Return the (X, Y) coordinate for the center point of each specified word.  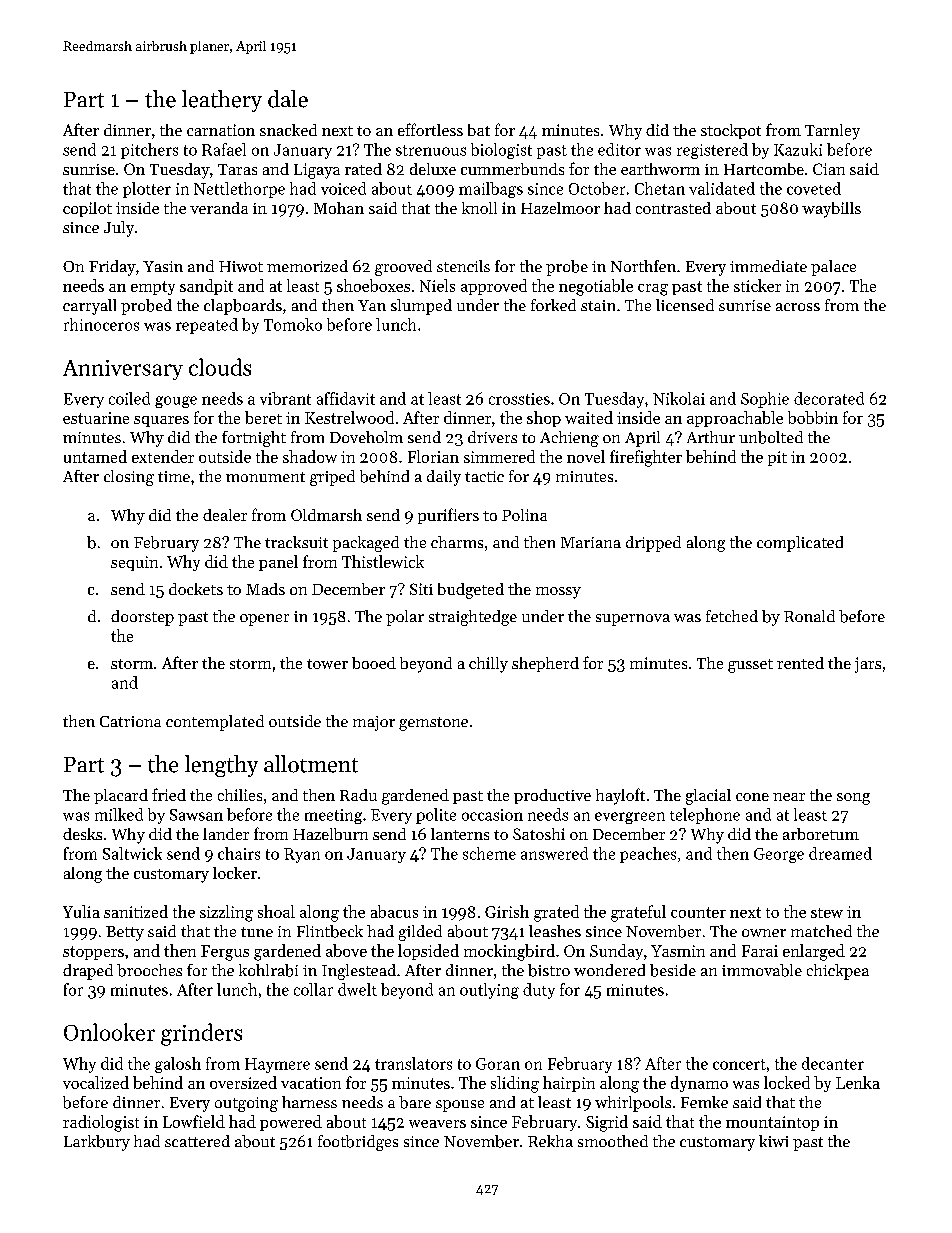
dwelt (357, 989)
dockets (196, 589)
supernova (633, 620)
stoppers (93, 953)
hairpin (569, 1084)
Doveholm (366, 437)
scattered (197, 1141)
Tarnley (832, 132)
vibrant (285, 398)
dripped (653, 544)
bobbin (813, 417)
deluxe (433, 169)
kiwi (773, 1141)
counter (698, 912)
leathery (222, 101)
